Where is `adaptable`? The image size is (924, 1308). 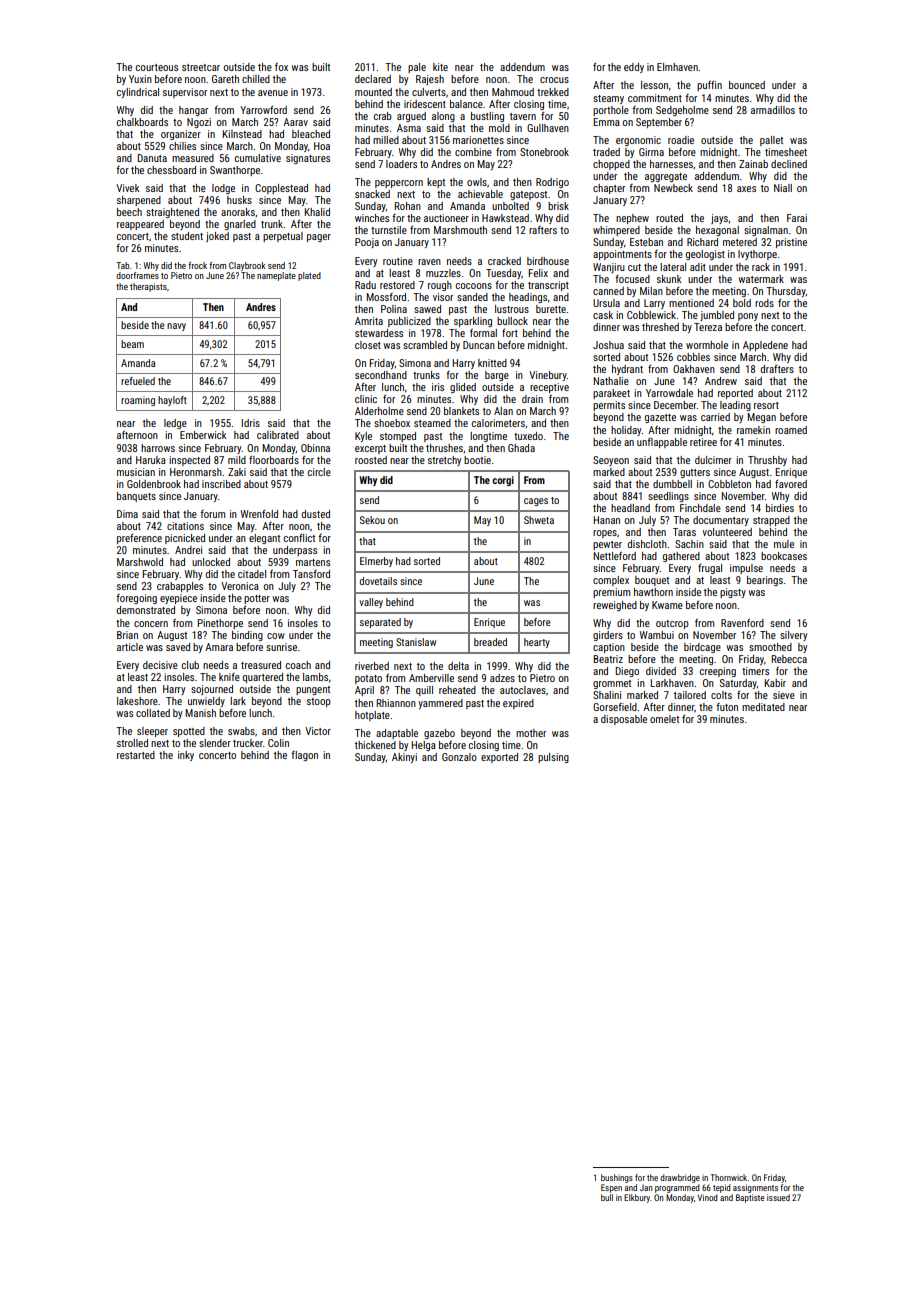 adaptable is located at coordinates (397, 734).
